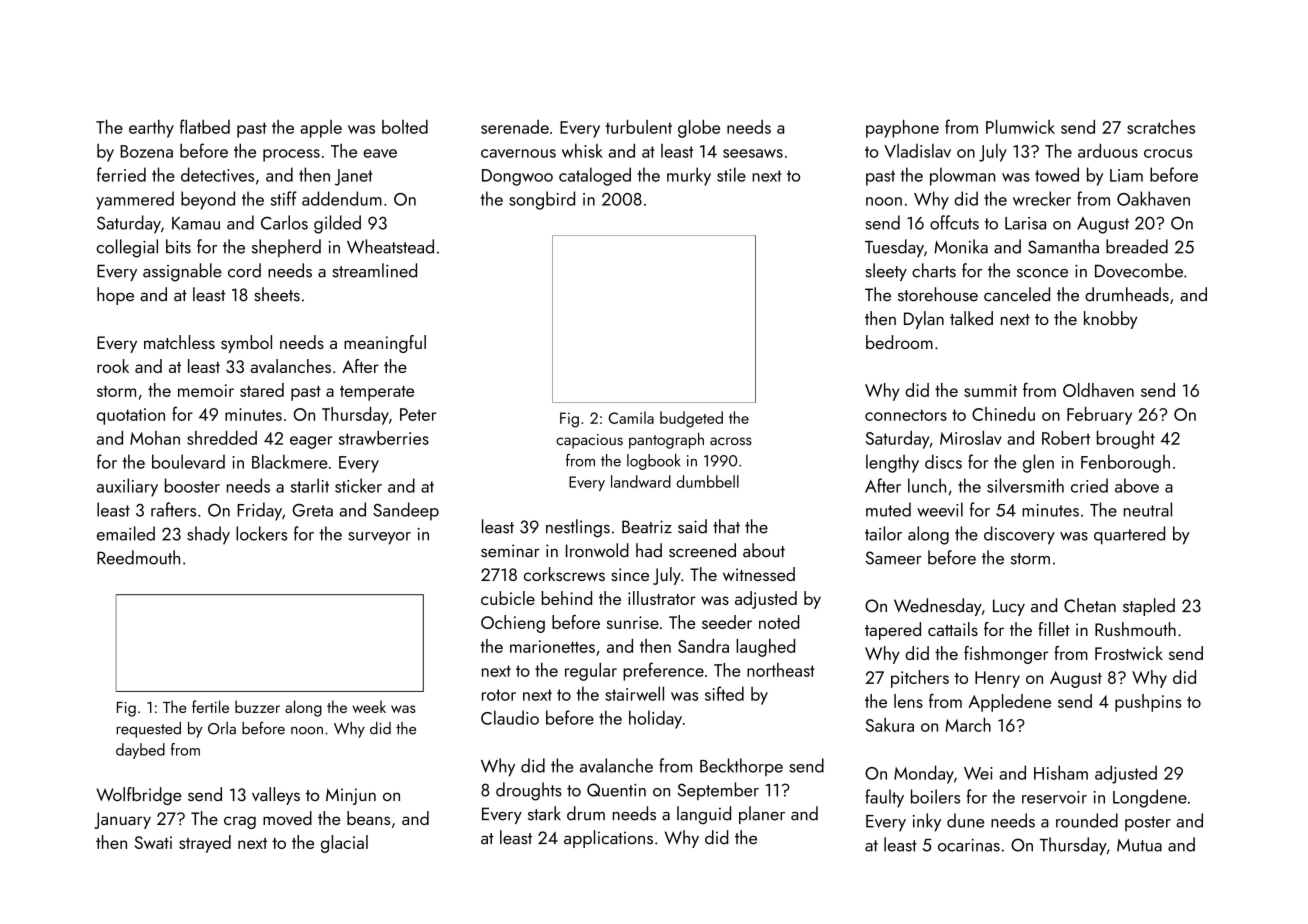  Describe the element at coordinates (544, 813) in the image. I see `stark` at that location.
